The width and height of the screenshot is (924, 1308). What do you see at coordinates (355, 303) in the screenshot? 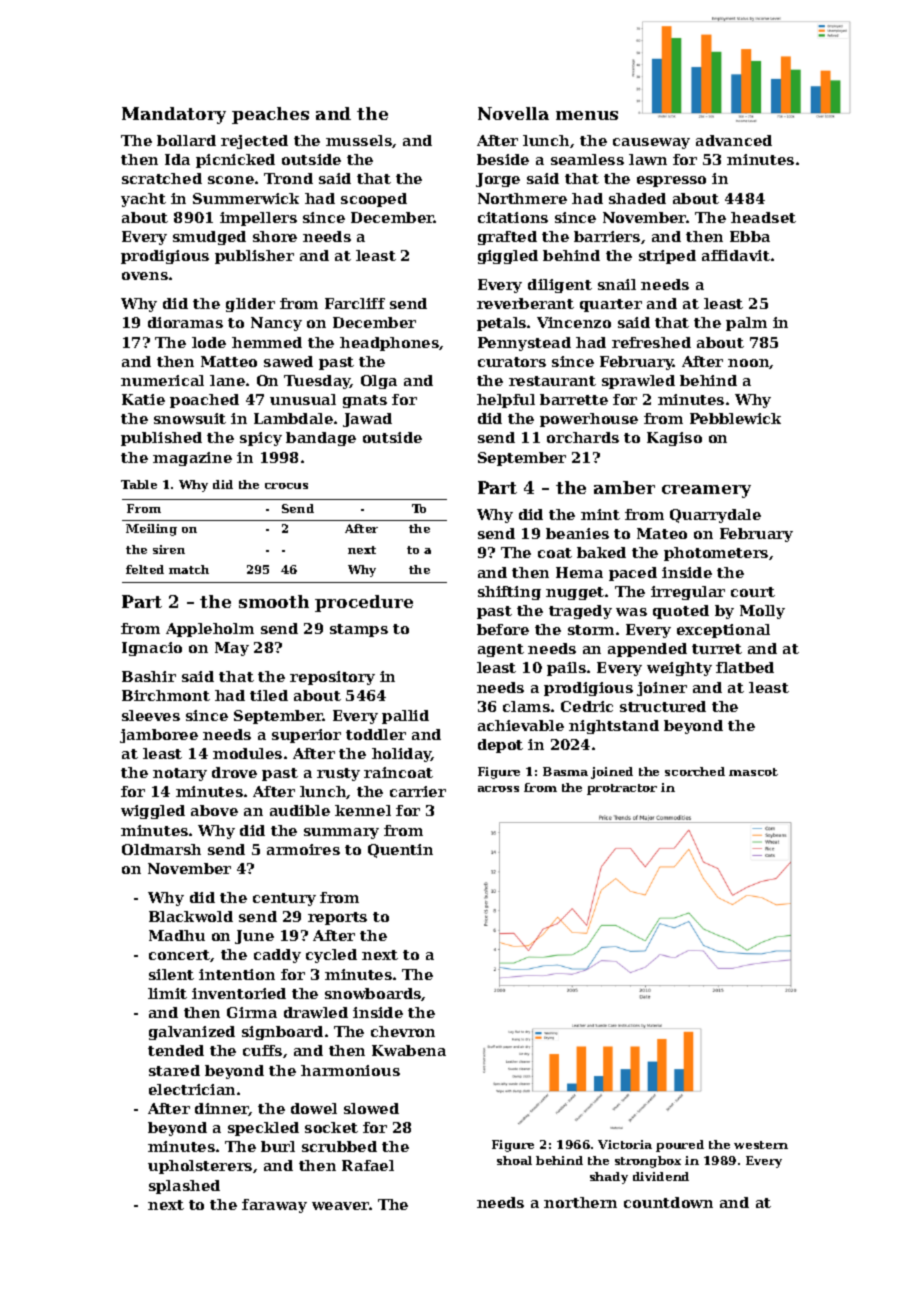
I see `Farcliff` at bounding box center [355, 303].
